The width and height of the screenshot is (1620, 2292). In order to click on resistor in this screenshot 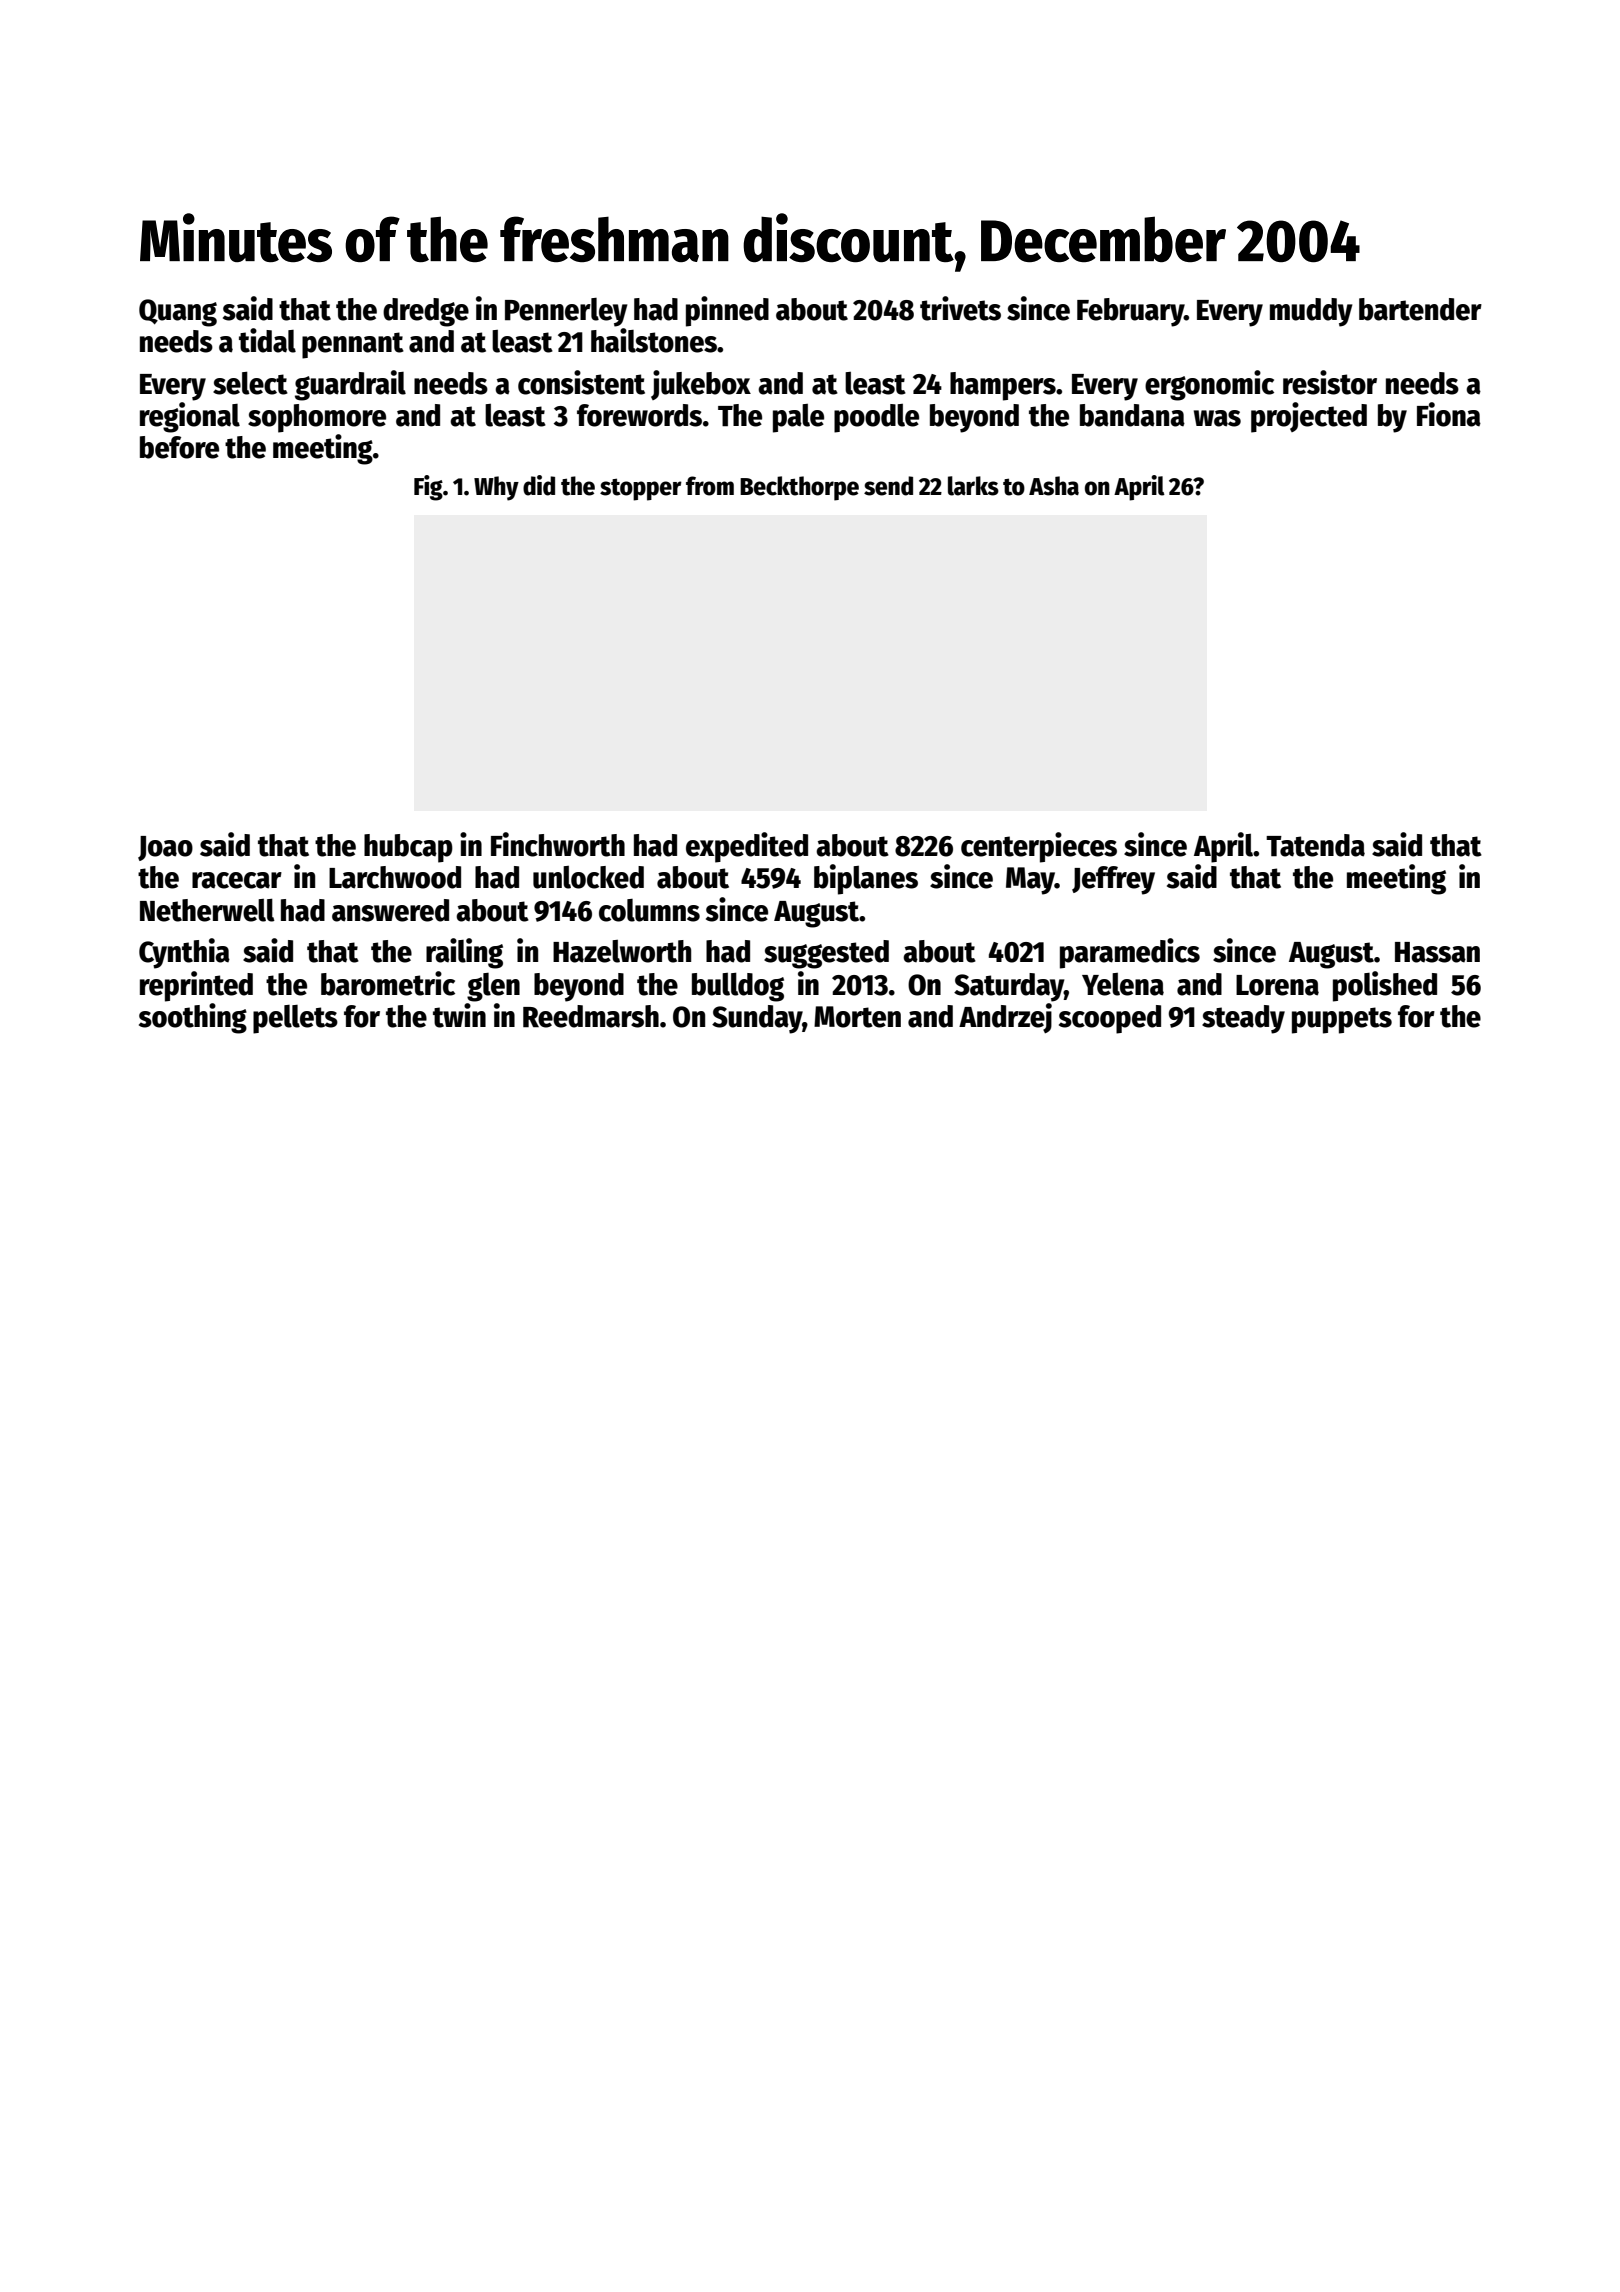, I will do `click(1330, 382)`.
